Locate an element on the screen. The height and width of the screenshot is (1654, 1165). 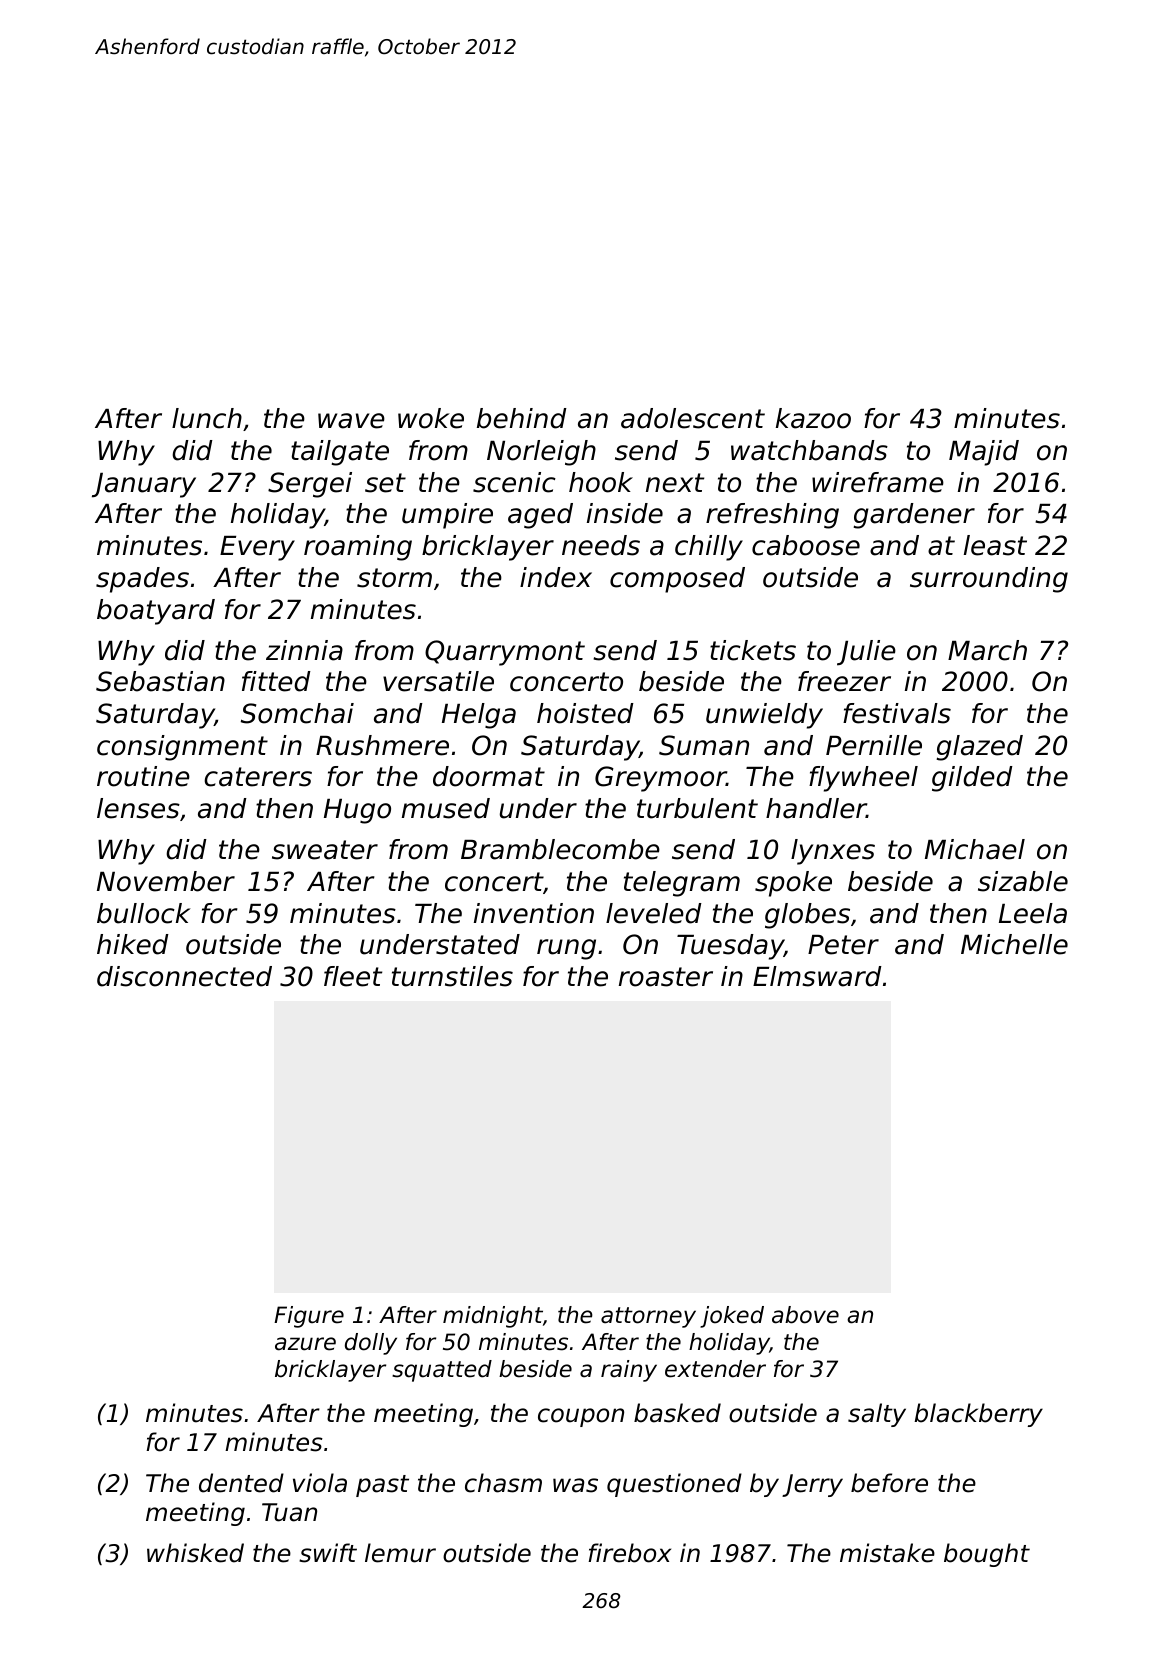
past is located at coordinates (382, 1486).
